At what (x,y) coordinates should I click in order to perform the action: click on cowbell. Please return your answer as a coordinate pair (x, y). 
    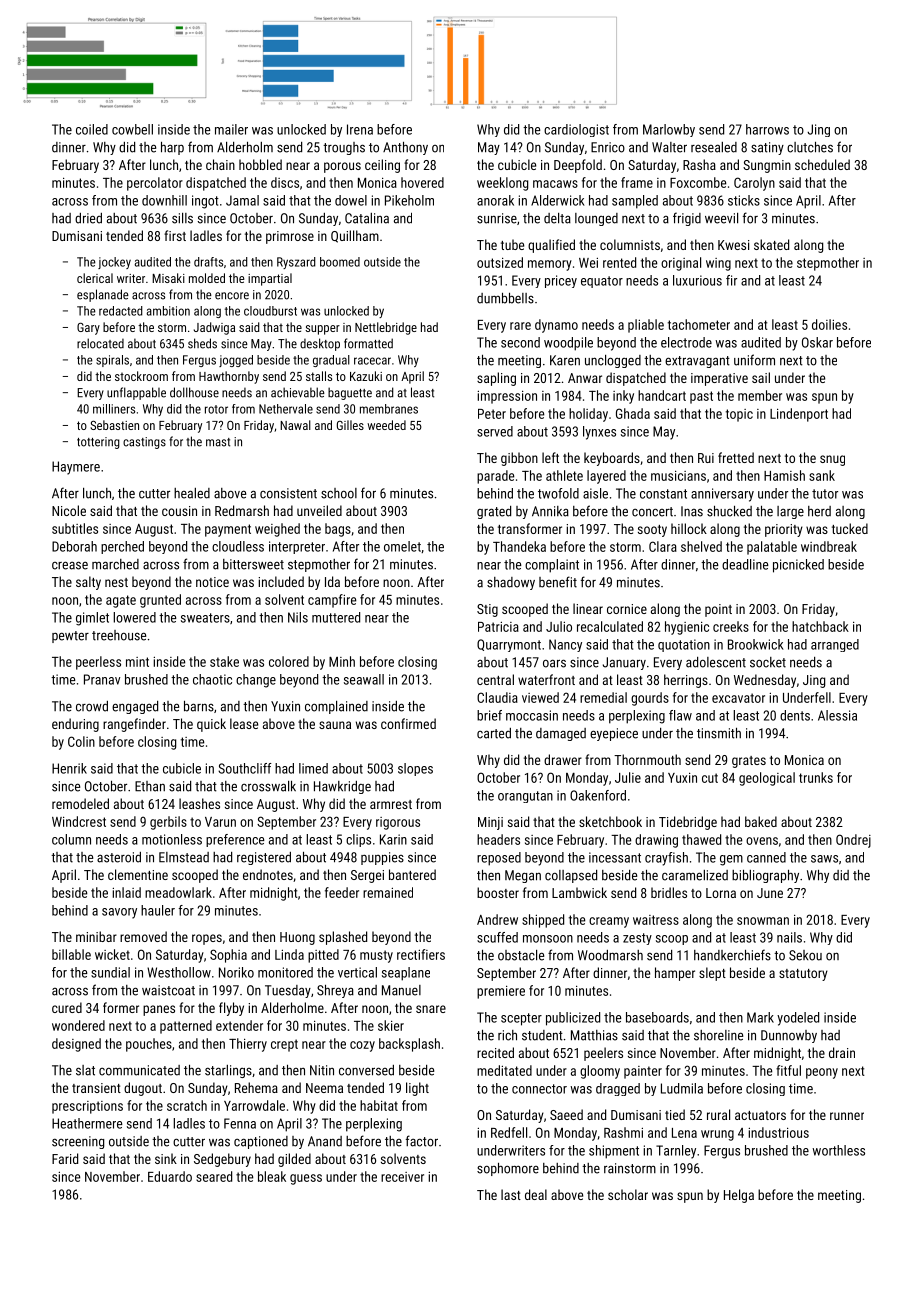
    Looking at the image, I should click on (132, 129).
